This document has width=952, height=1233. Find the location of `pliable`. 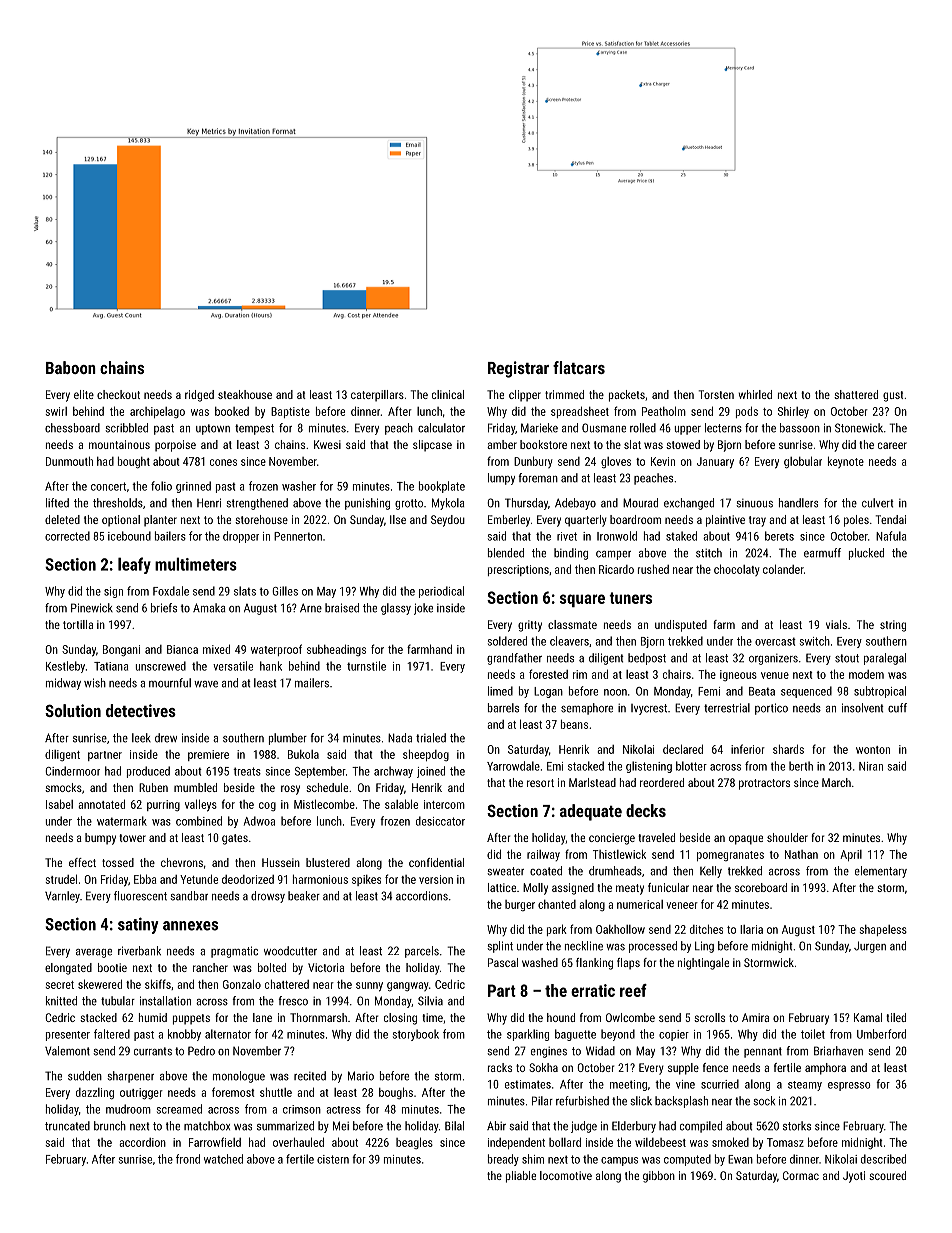

pliable is located at coordinates (521, 1177).
